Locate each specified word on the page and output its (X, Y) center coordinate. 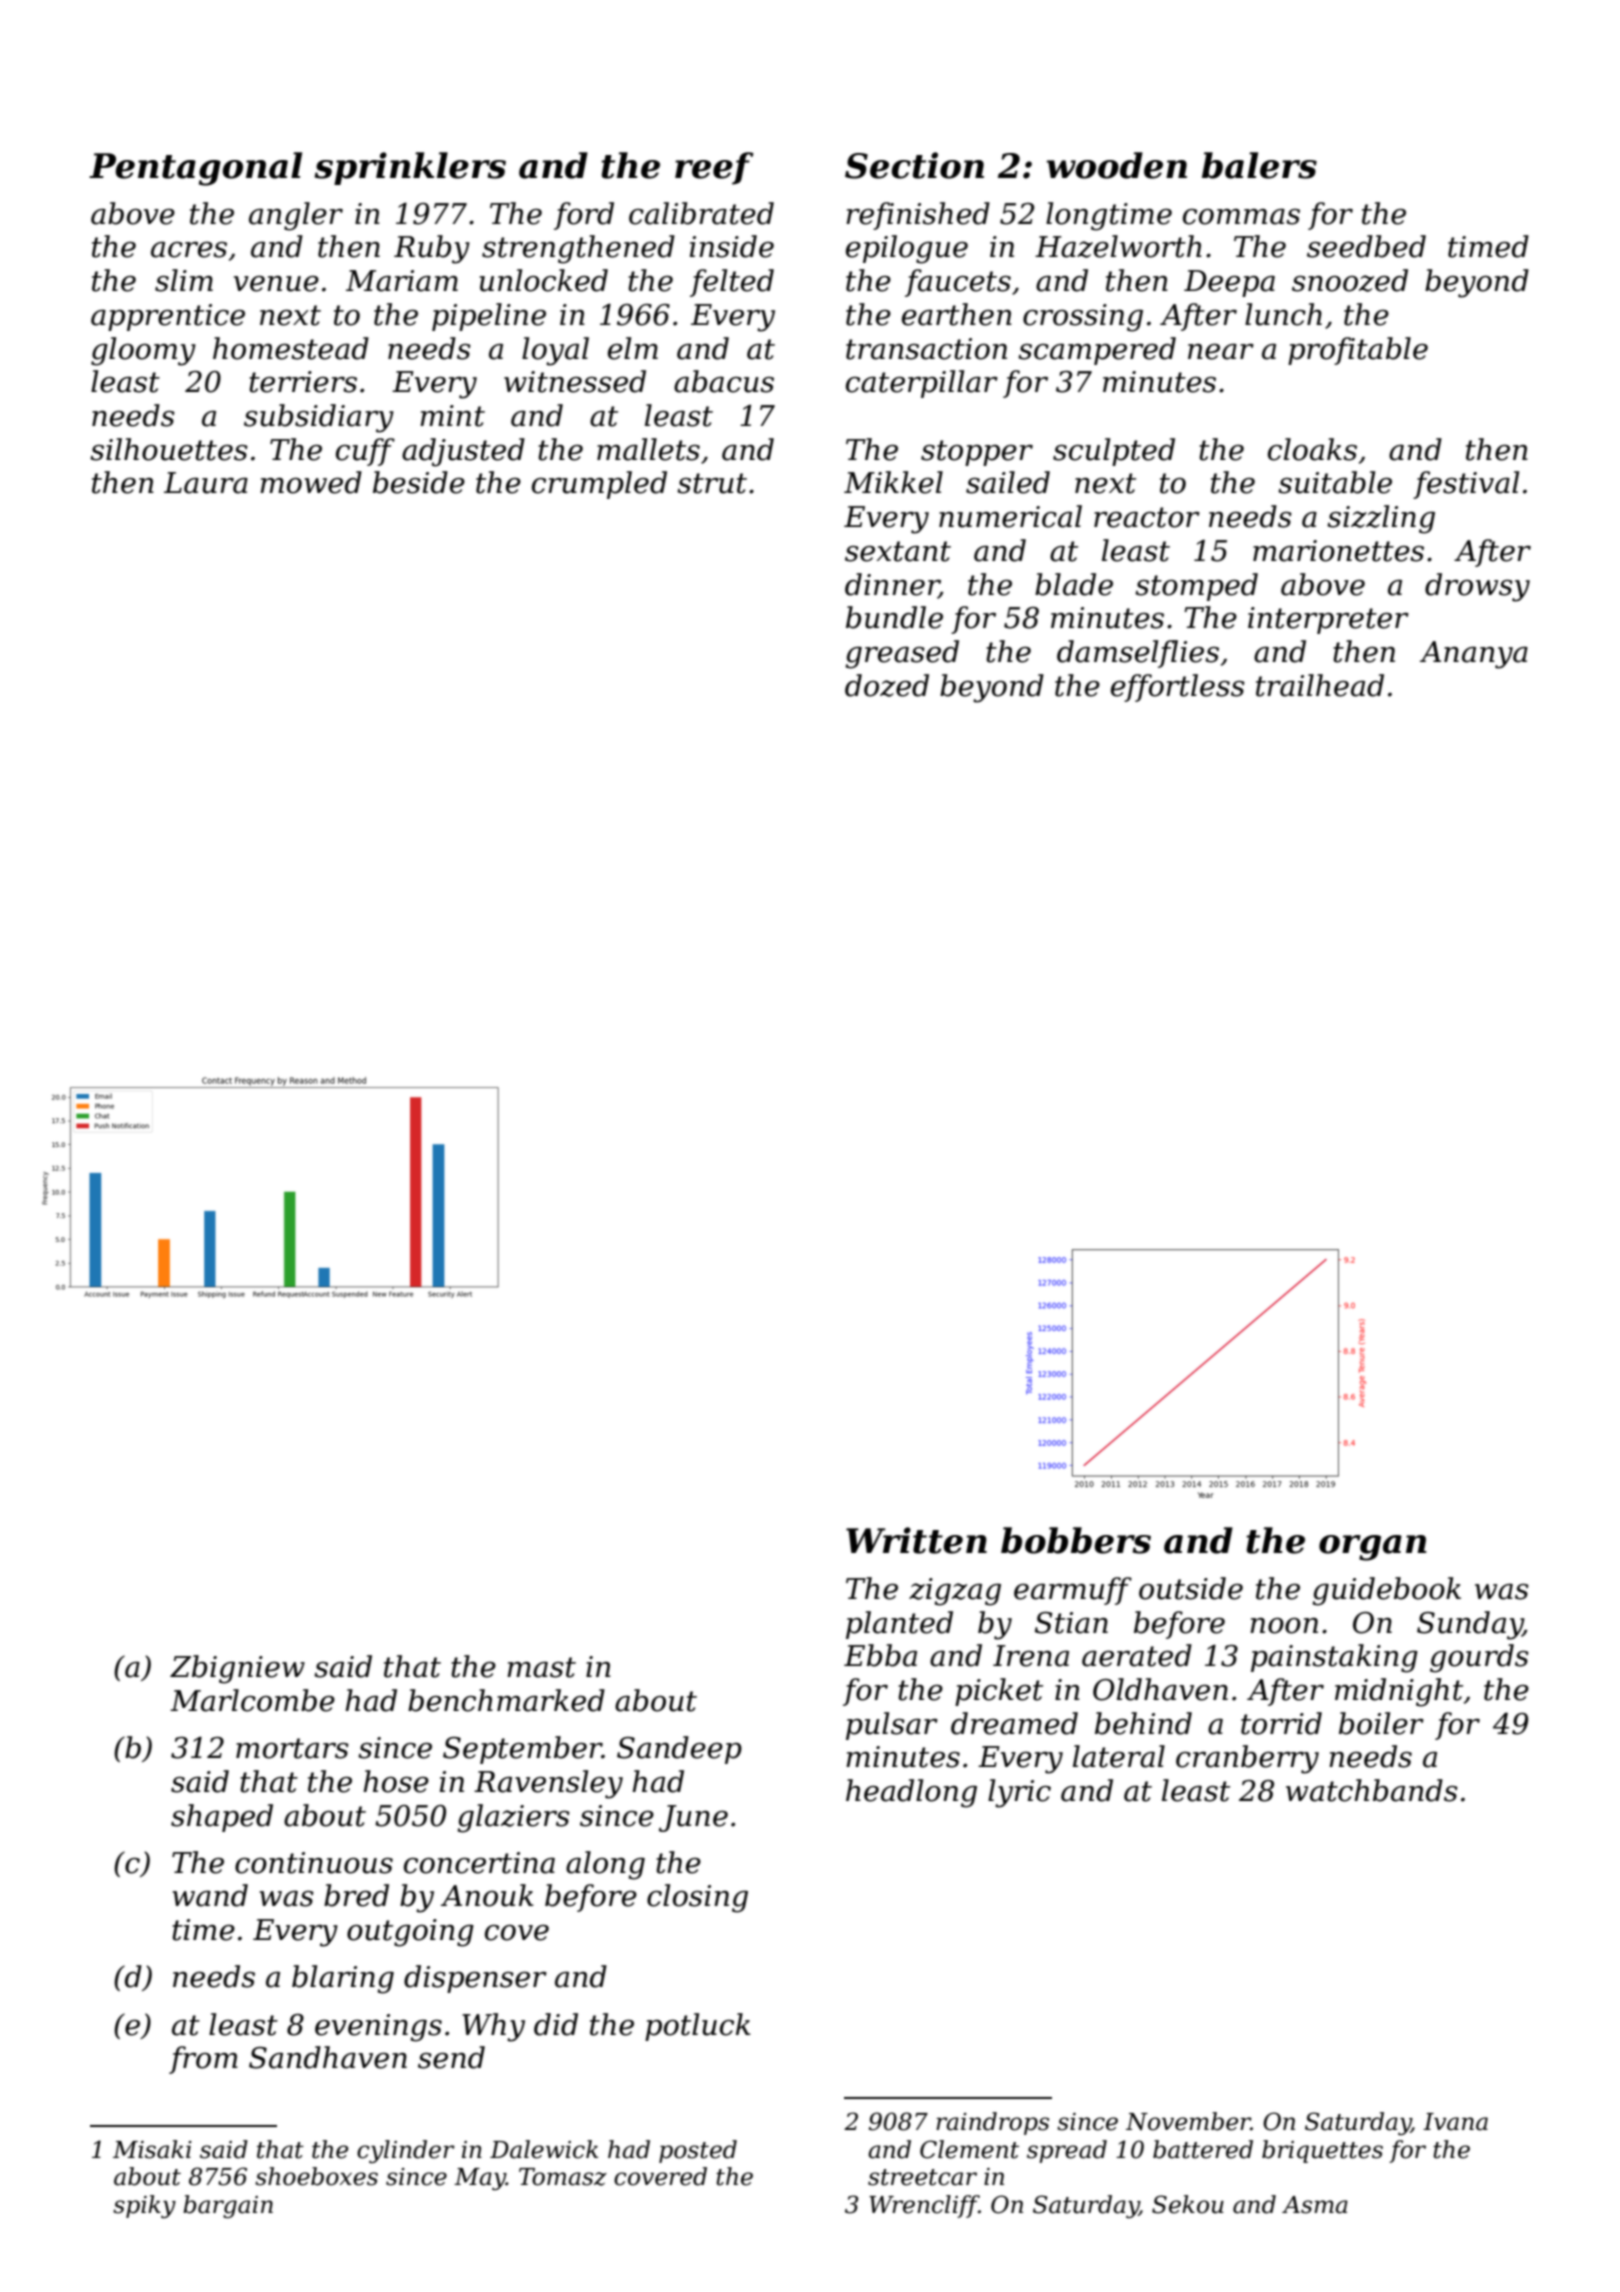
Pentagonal (195, 169)
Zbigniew (237, 1669)
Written (916, 1540)
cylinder (406, 2151)
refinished (918, 216)
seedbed (1366, 246)
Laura (206, 483)
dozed (887, 685)
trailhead (1320, 685)
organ (1373, 1548)
